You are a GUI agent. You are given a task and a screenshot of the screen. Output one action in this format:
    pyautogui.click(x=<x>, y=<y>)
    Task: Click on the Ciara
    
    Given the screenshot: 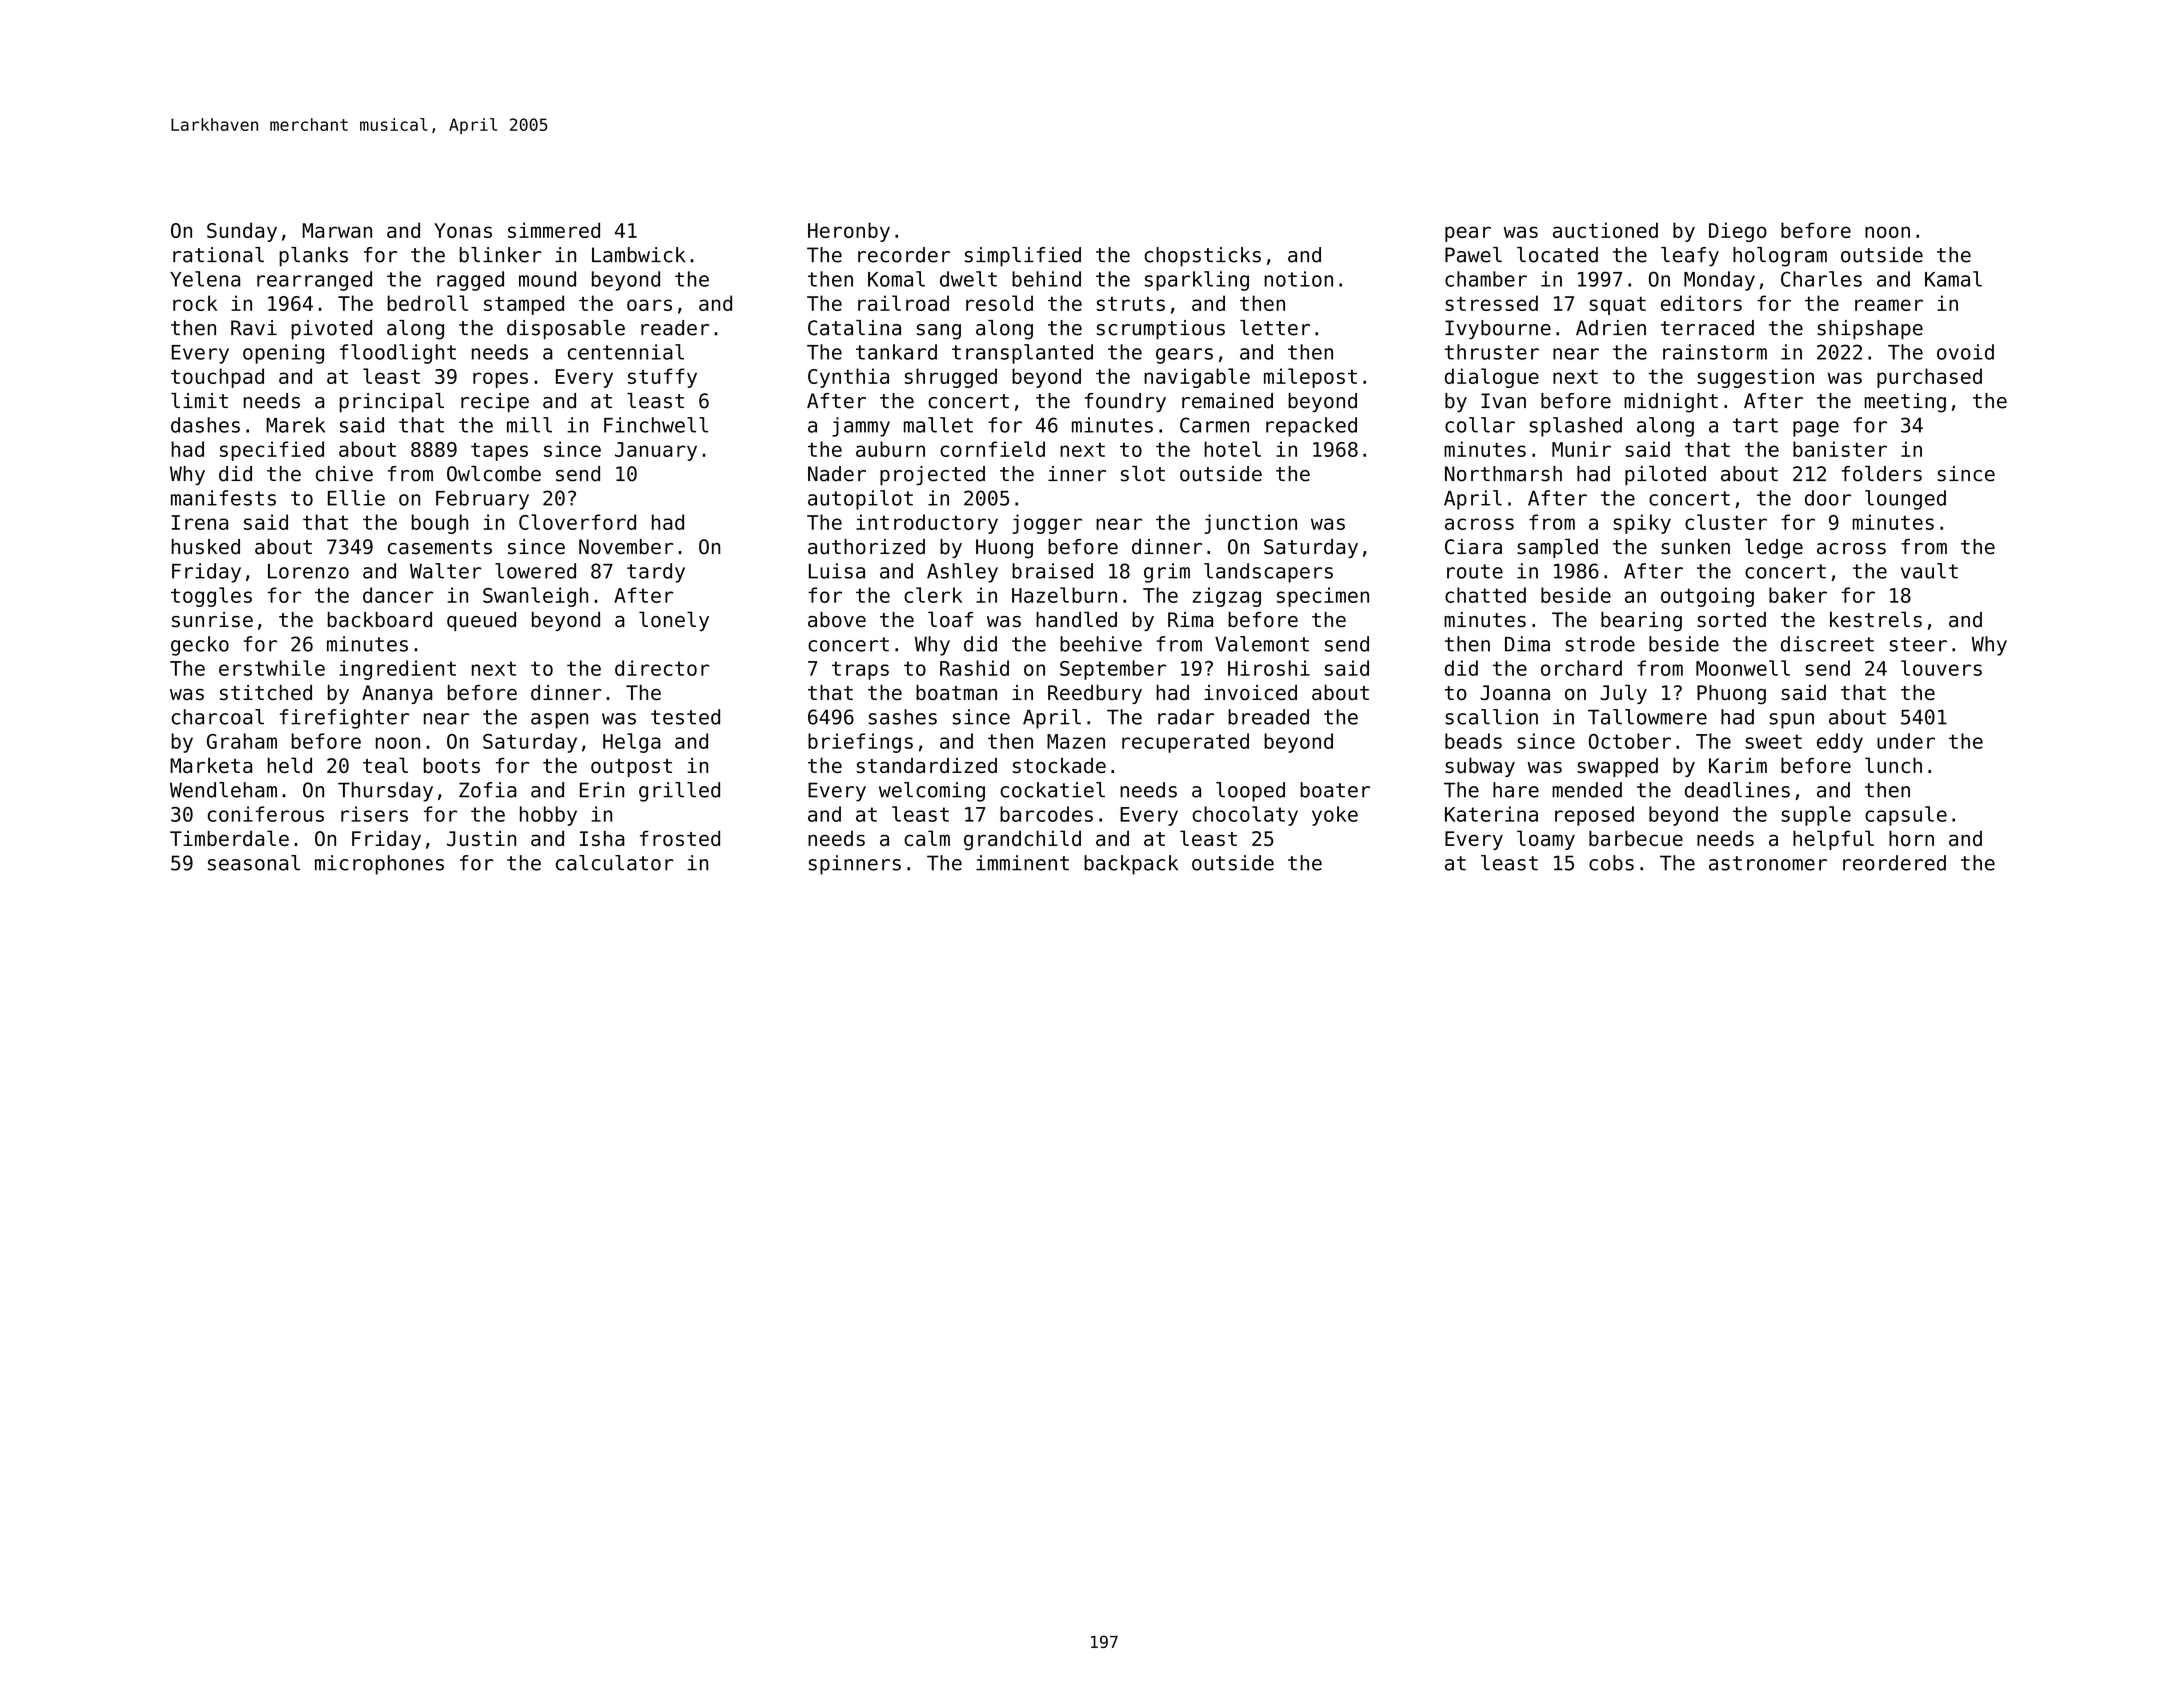 What is the action you would take?
    pyautogui.click(x=1473, y=547)
